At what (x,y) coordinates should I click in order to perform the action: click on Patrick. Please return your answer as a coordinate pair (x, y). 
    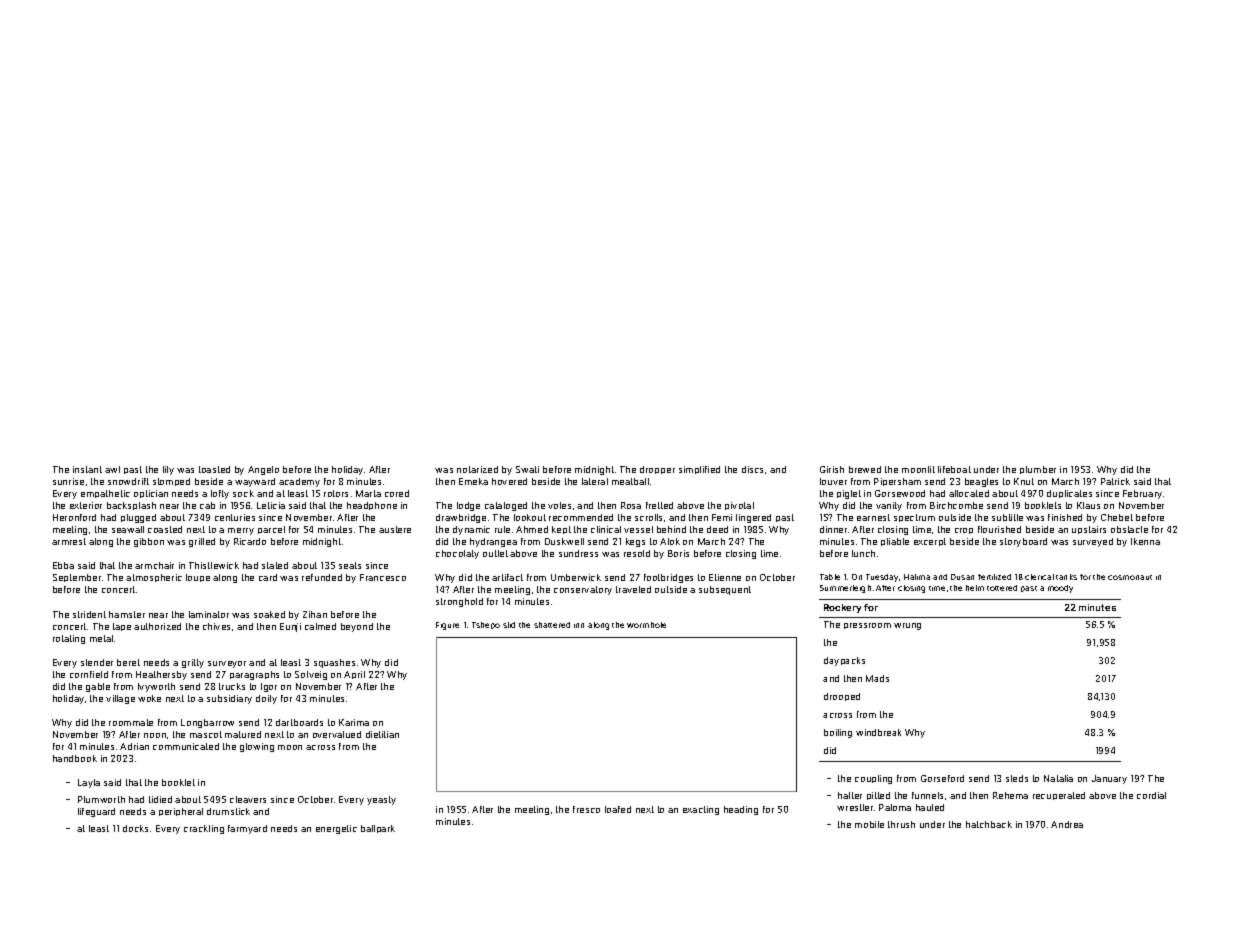
    Looking at the image, I should click on (1115, 481).
